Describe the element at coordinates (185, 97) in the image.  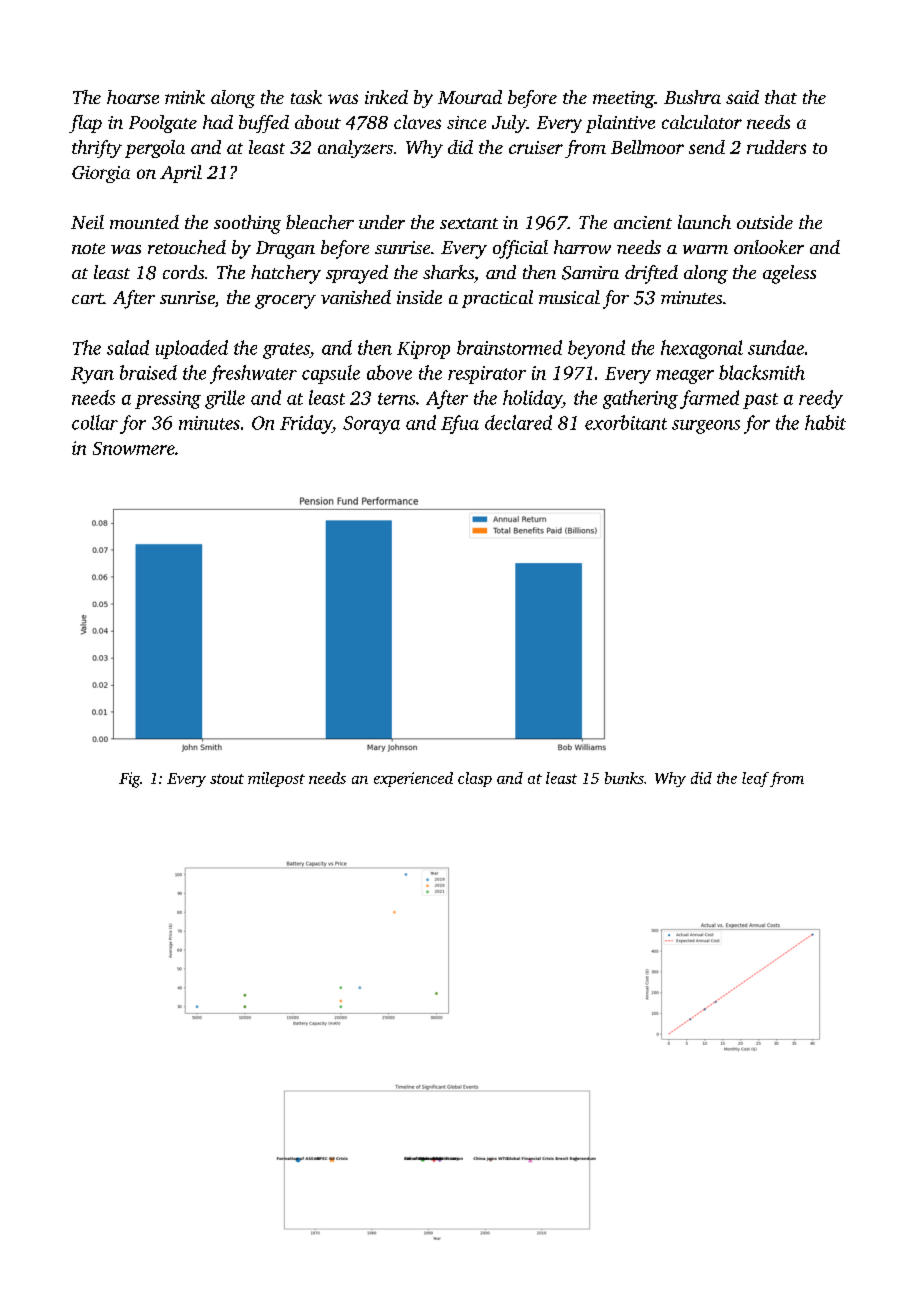
I see `mink` at that location.
